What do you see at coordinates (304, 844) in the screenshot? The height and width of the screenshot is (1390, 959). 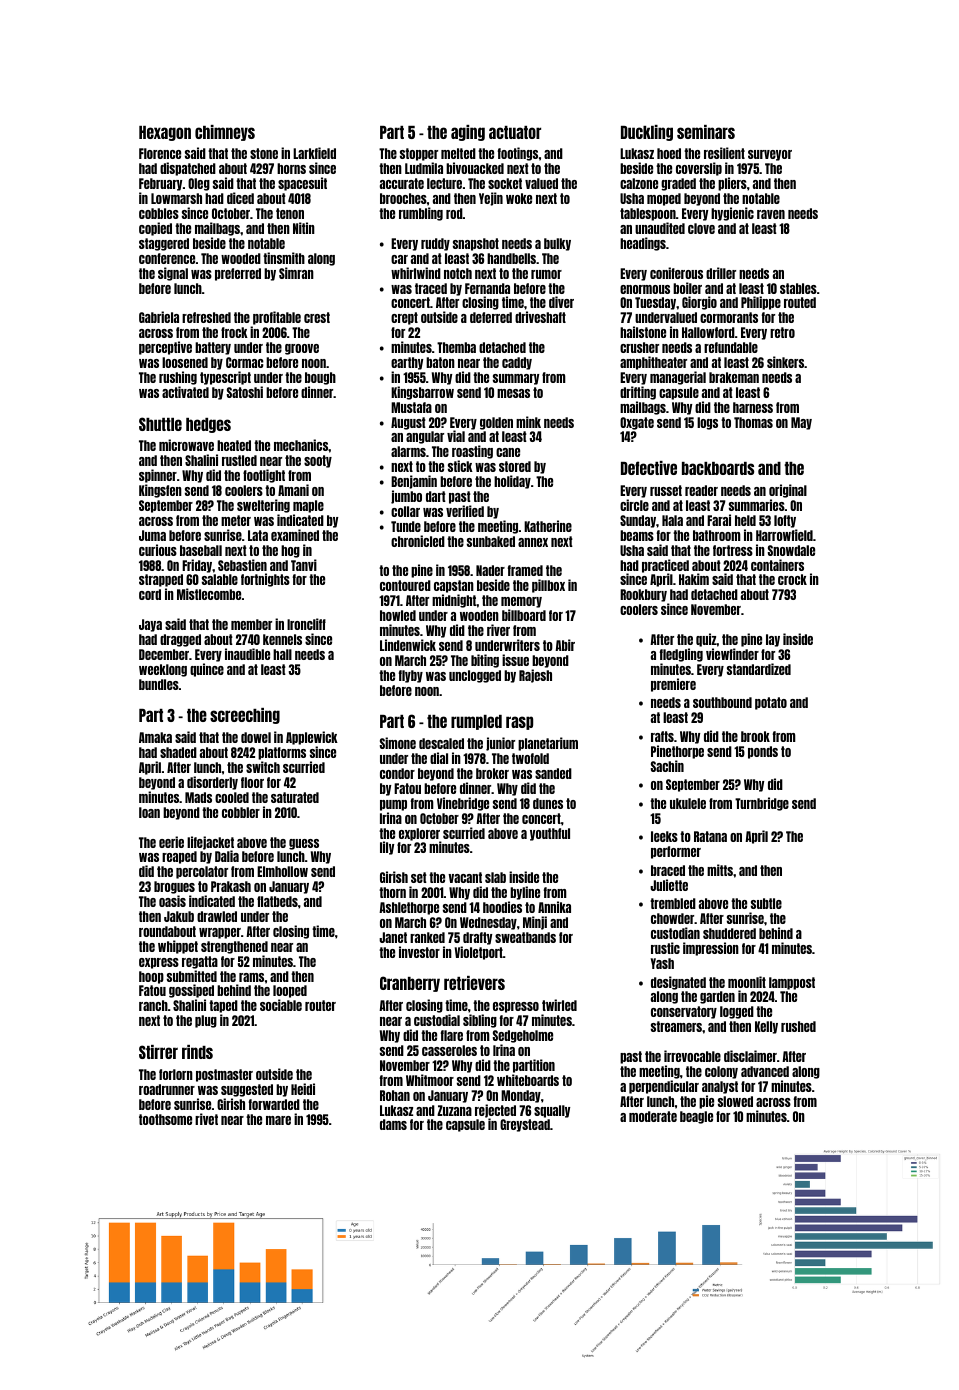 I see `guess` at bounding box center [304, 844].
